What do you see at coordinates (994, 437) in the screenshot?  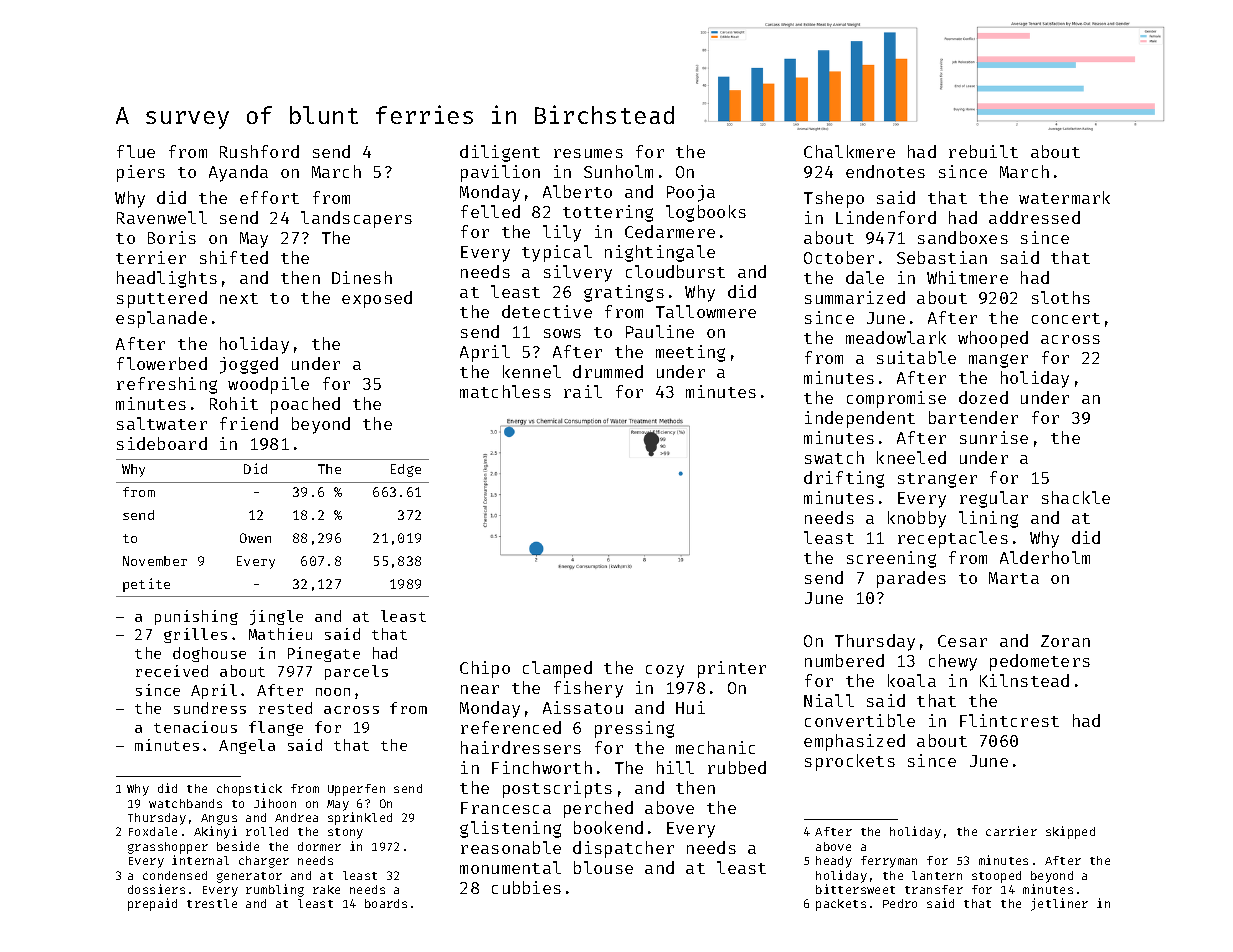 I see `sunrise` at bounding box center [994, 437].
